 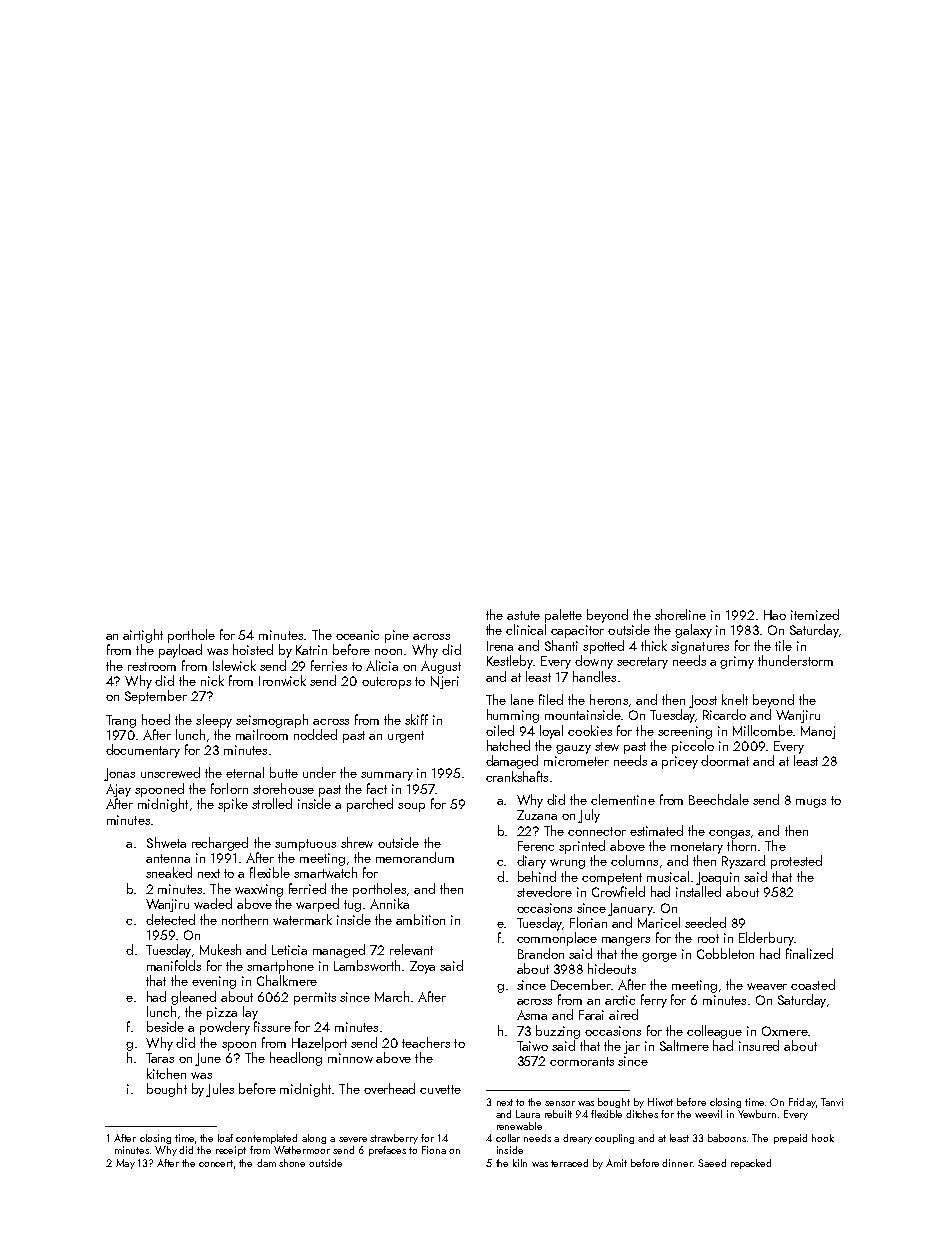 What do you see at coordinates (766, 939) in the screenshot?
I see `Elderbury` at bounding box center [766, 939].
